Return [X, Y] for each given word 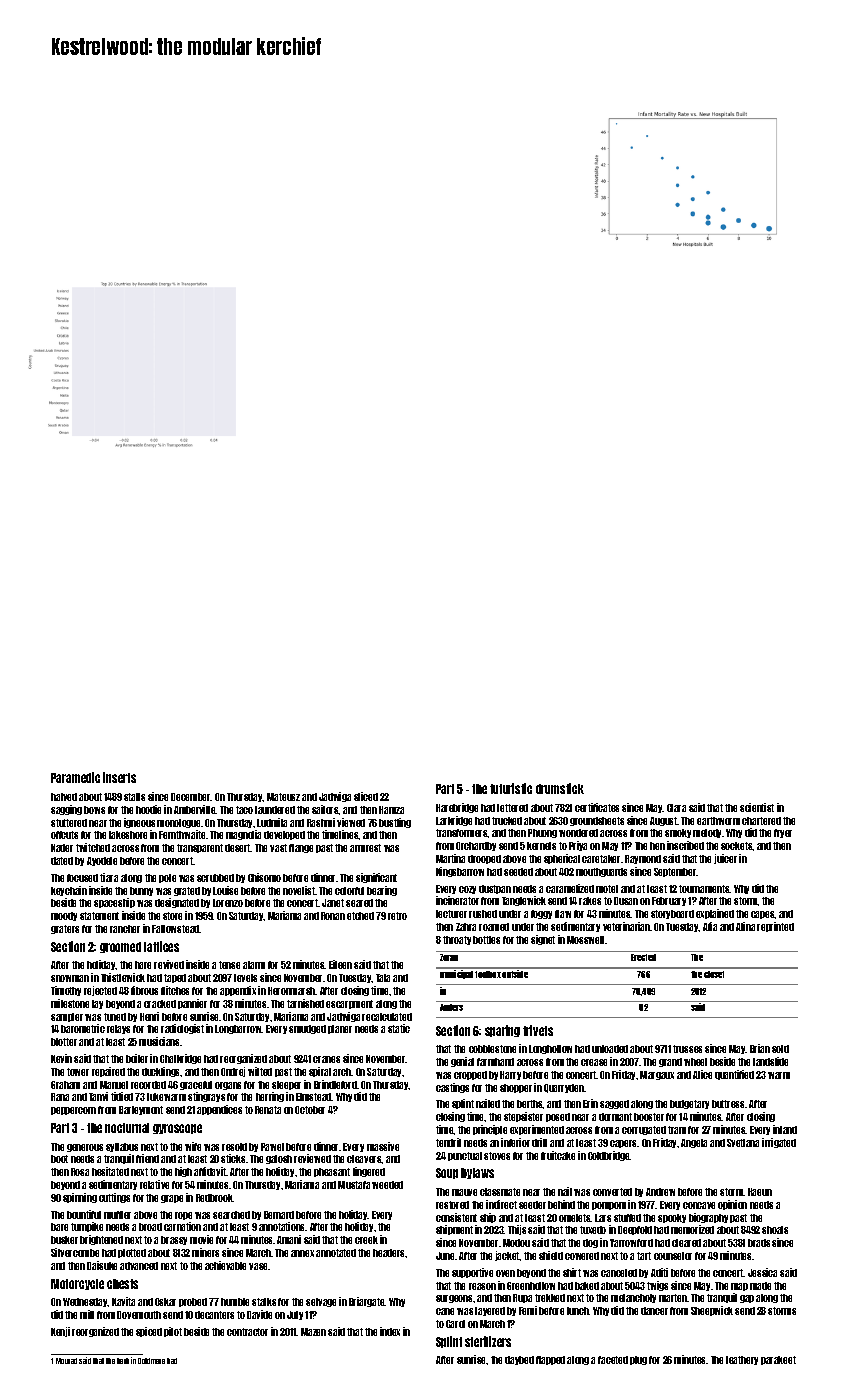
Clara [676, 808]
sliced [366, 796]
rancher [125, 929]
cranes [326, 1059]
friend [147, 1158]
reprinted [775, 927]
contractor [247, 1332]
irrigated [779, 1143]
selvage [321, 1302]
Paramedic [75, 777]
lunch [578, 1311]
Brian [760, 1048]
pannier [192, 1004]
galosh [279, 1159]
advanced [139, 1266]
